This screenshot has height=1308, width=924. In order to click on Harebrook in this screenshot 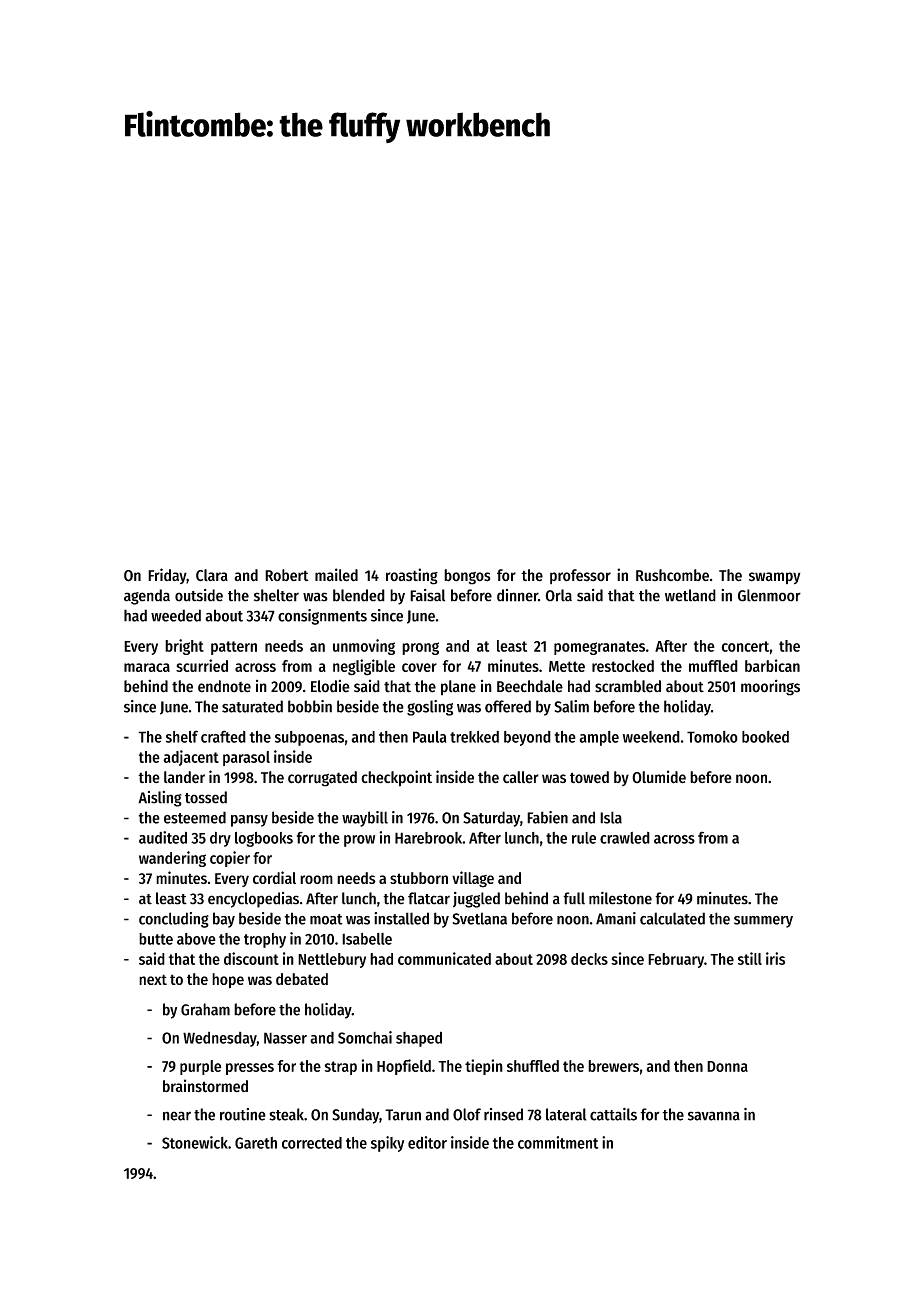, I will do `click(428, 838)`.
